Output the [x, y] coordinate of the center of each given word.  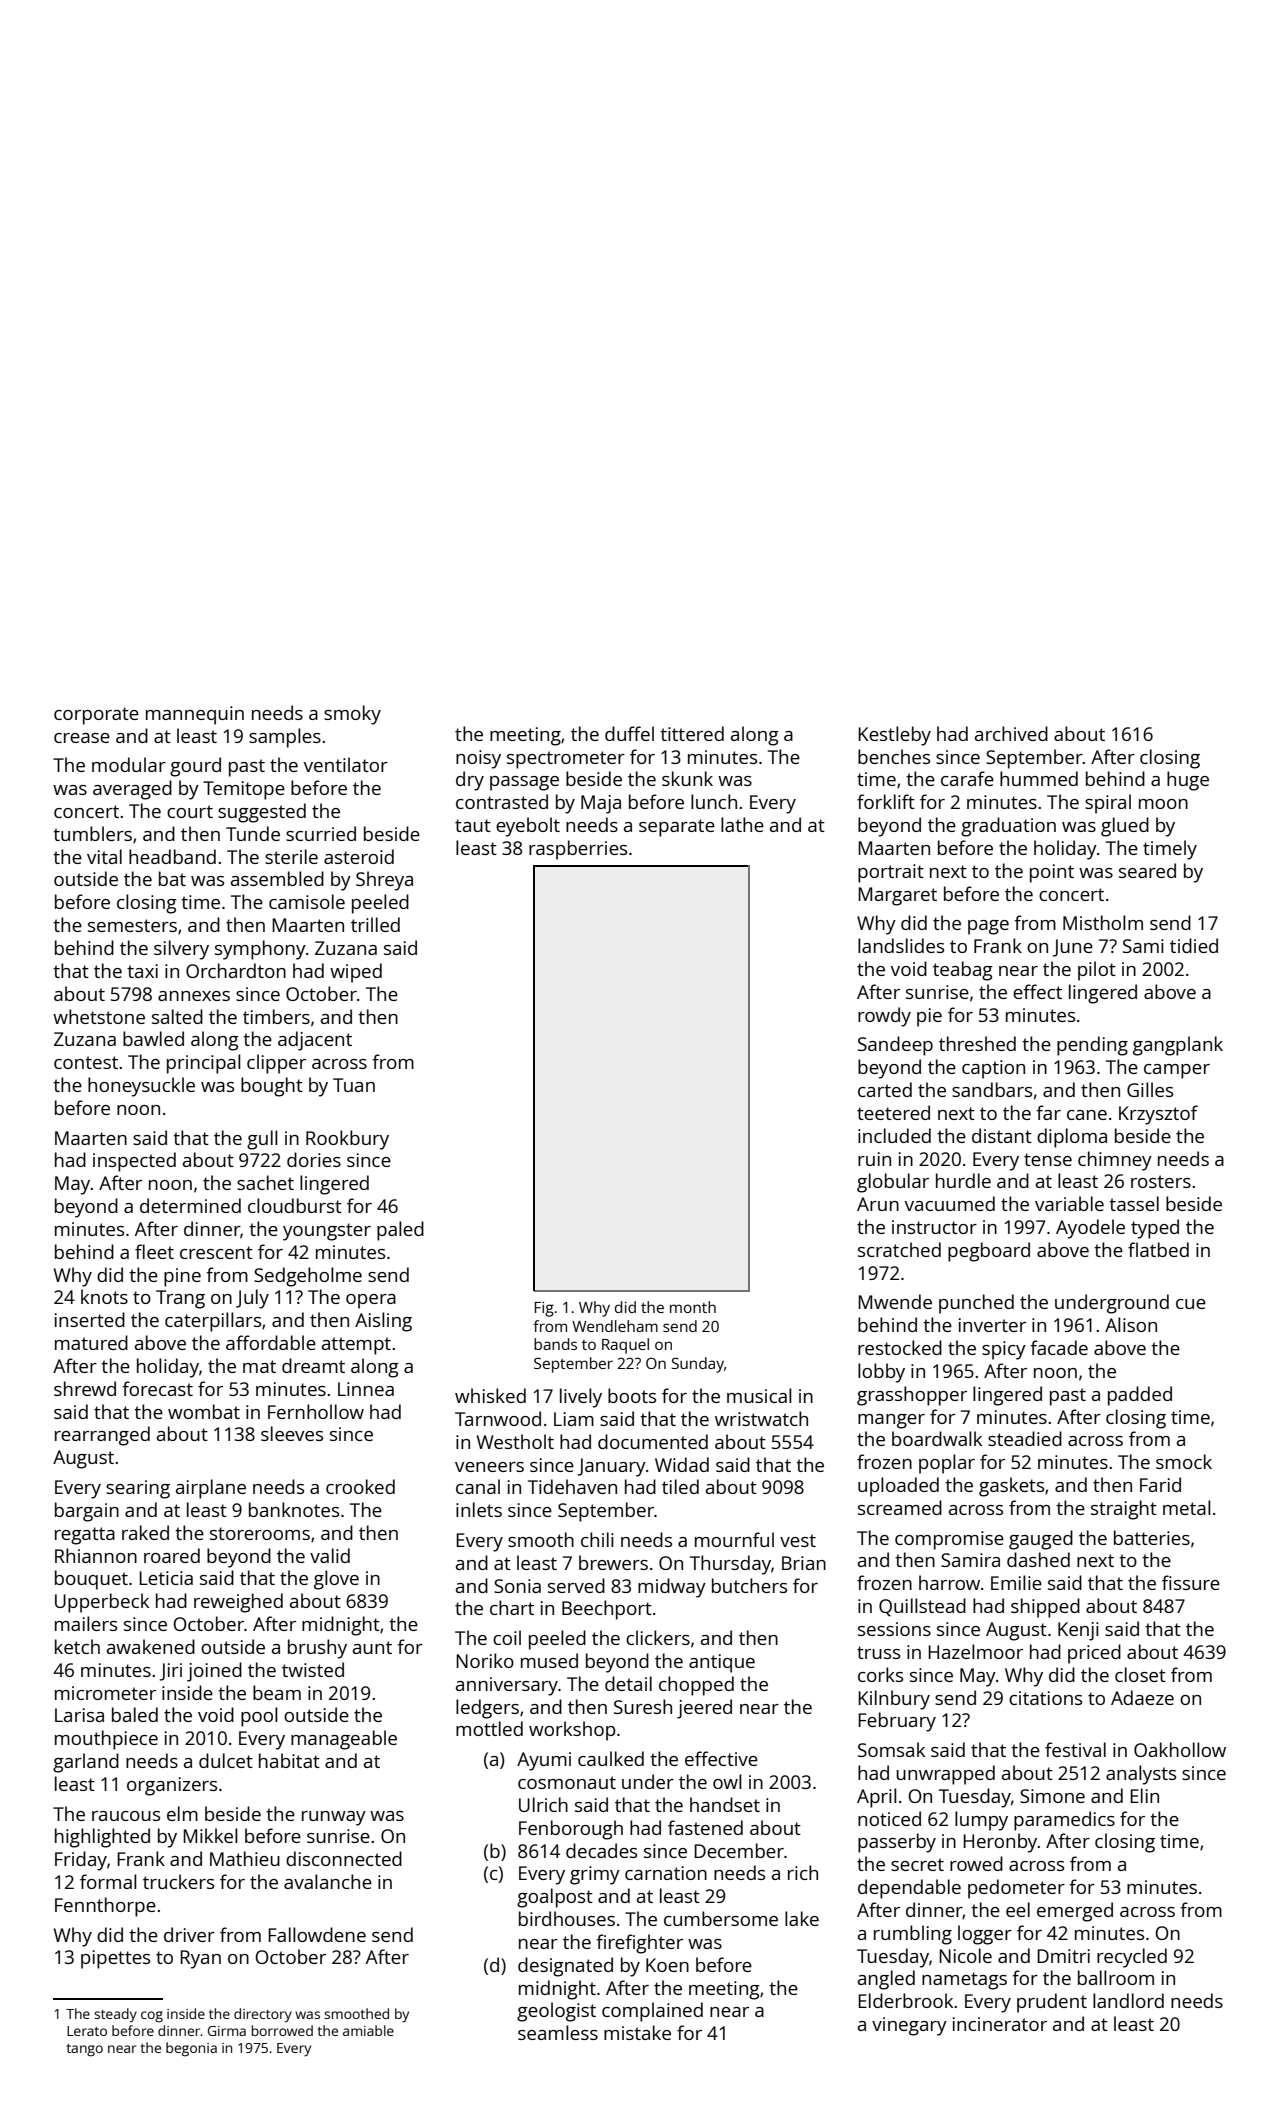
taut [473, 825]
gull [262, 1140]
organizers [172, 1786]
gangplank [1178, 1046]
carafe [967, 778]
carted [885, 1089]
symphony [260, 950]
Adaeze [1142, 1697]
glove [336, 1580]
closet [1140, 1674]
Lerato [87, 2031]
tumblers [92, 833]
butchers [749, 1585]
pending [1092, 1046]
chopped [696, 1686]
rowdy [884, 1017]
